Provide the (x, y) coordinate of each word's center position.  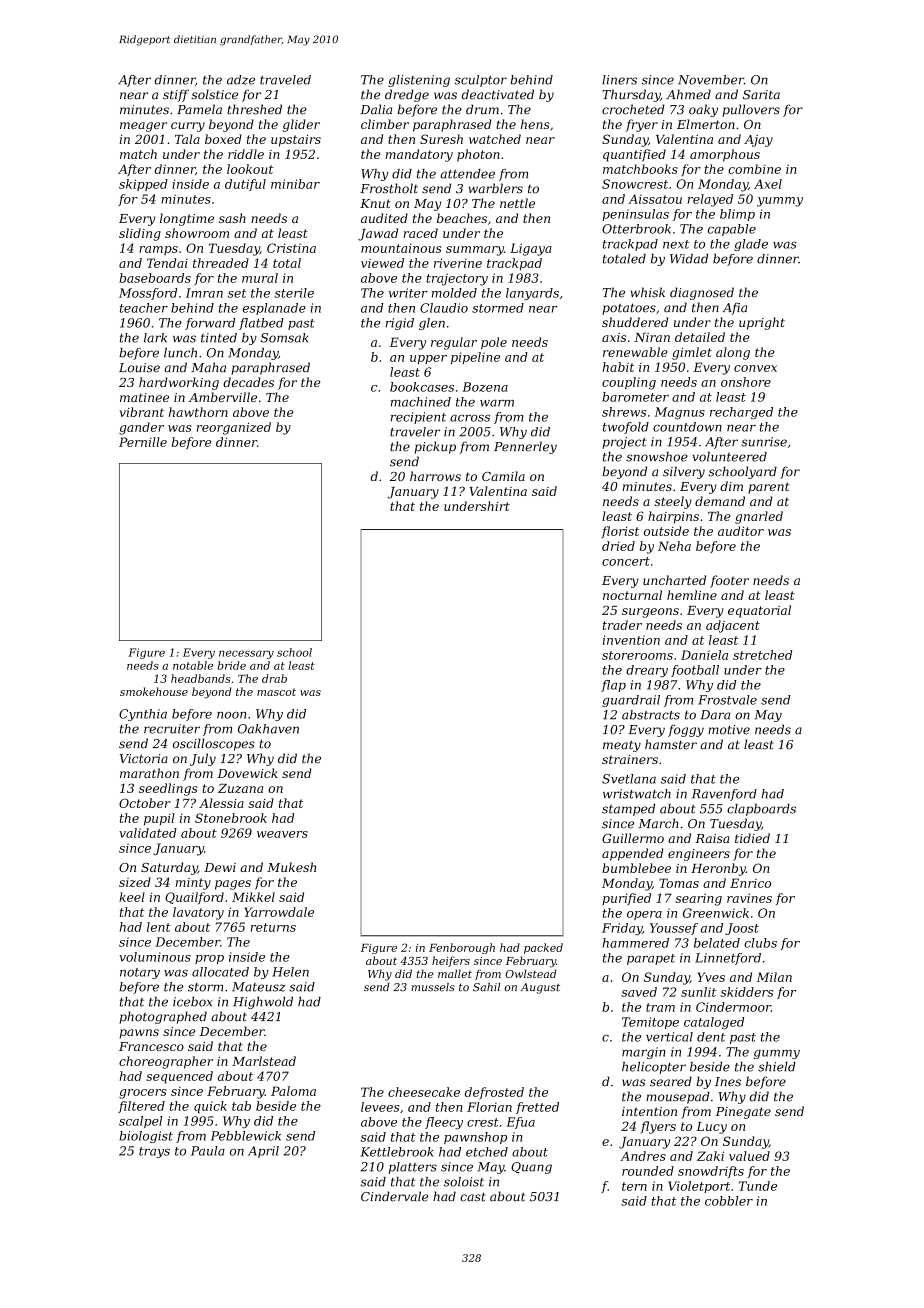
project (624, 443)
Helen (290, 972)
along (733, 353)
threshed (254, 109)
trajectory (457, 279)
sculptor (480, 81)
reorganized (234, 428)
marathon (149, 773)
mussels (433, 987)
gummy (777, 1054)
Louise (139, 368)
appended (633, 854)
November (711, 80)
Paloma (293, 1091)
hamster (671, 744)
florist (620, 532)
